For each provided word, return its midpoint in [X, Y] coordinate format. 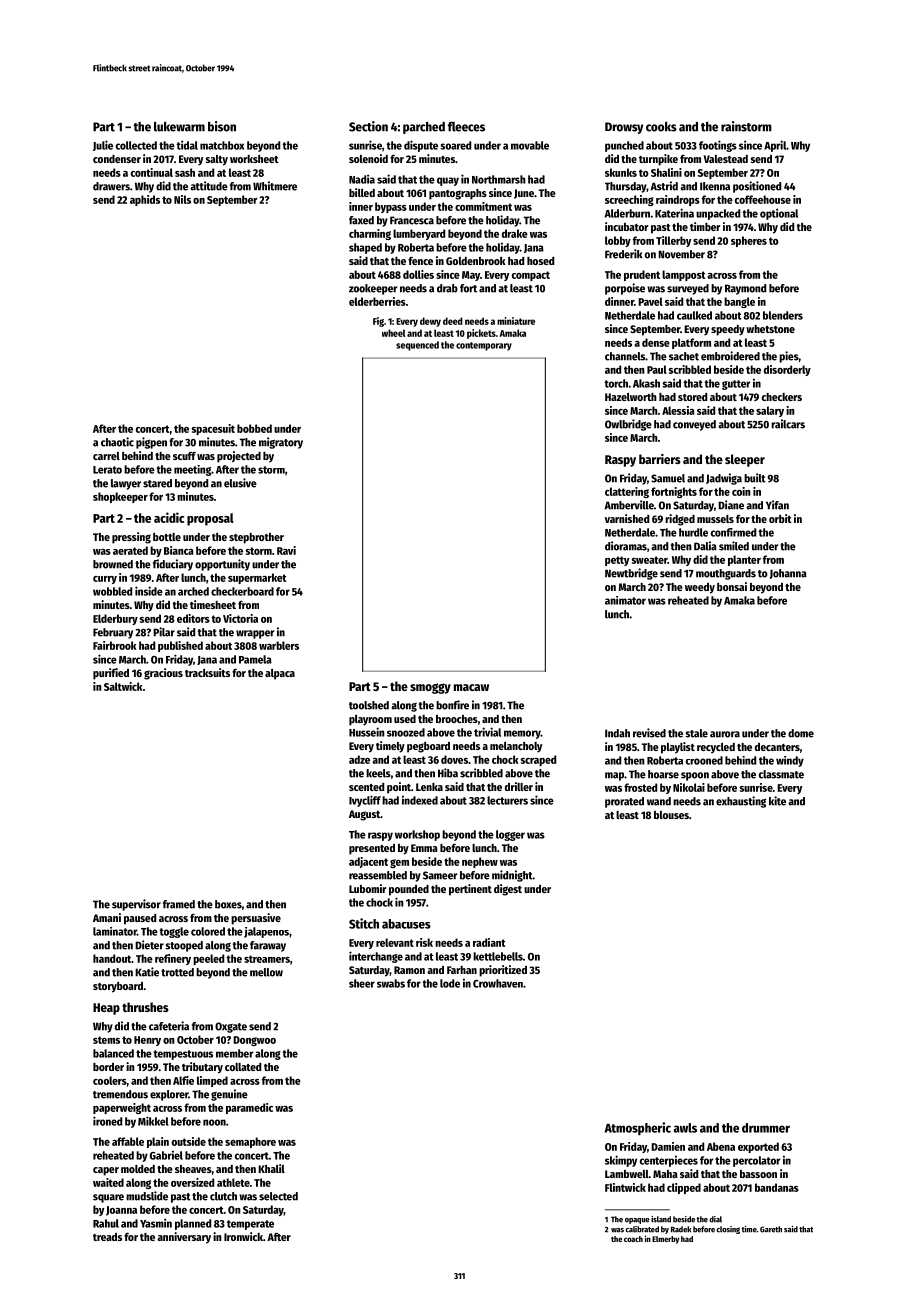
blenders [783, 315]
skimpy [621, 1161]
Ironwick [243, 1236]
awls [685, 1128]
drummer [766, 1128]
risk [424, 942]
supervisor [136, 905]
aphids [145, 200]
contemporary [484, 346]
